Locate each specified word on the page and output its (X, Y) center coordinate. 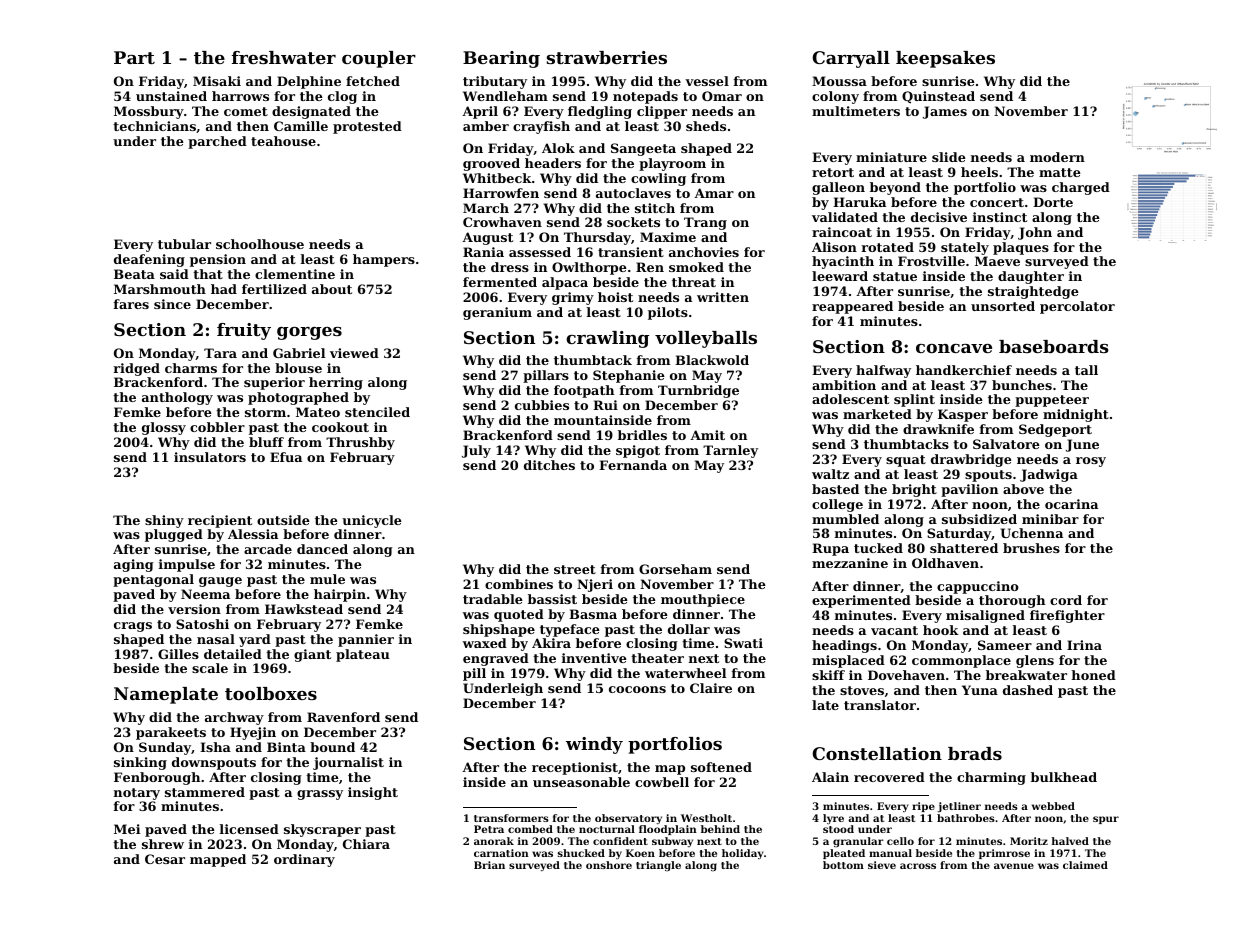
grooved (491, 164)
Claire (711, 688)
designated (311, 112)
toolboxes (271, 693)
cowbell (662, 782)
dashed (1028, 690)
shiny (164, 521)
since (172, 304)
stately (965, 248)
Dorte (1053, 202)
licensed (249, 829)
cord (1066, 600)
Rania (483, 252)
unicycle (372, 521)
